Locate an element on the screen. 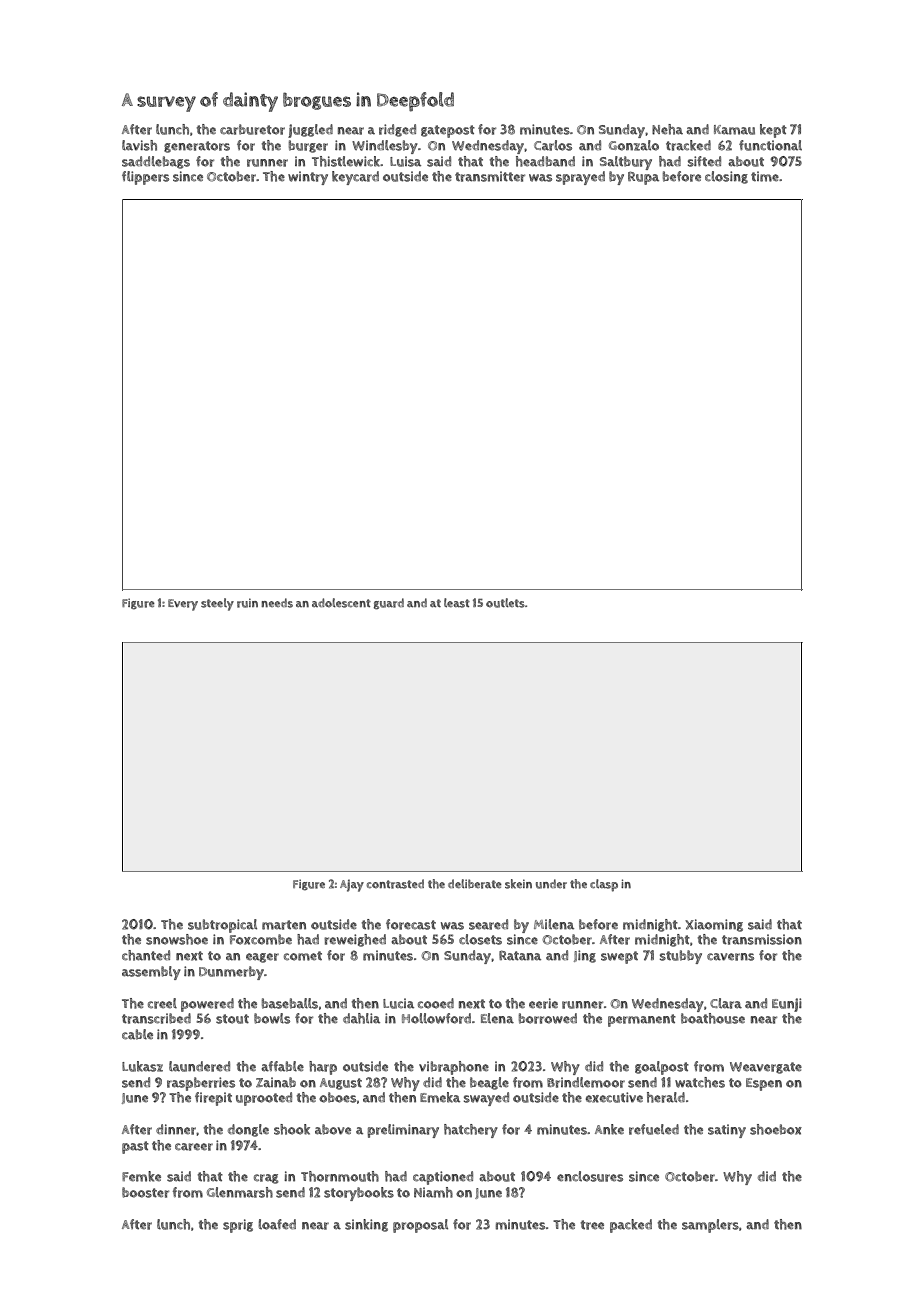 The width and height of the screenshot is (924, 1308). needs is located at coordinates (277, 603).
